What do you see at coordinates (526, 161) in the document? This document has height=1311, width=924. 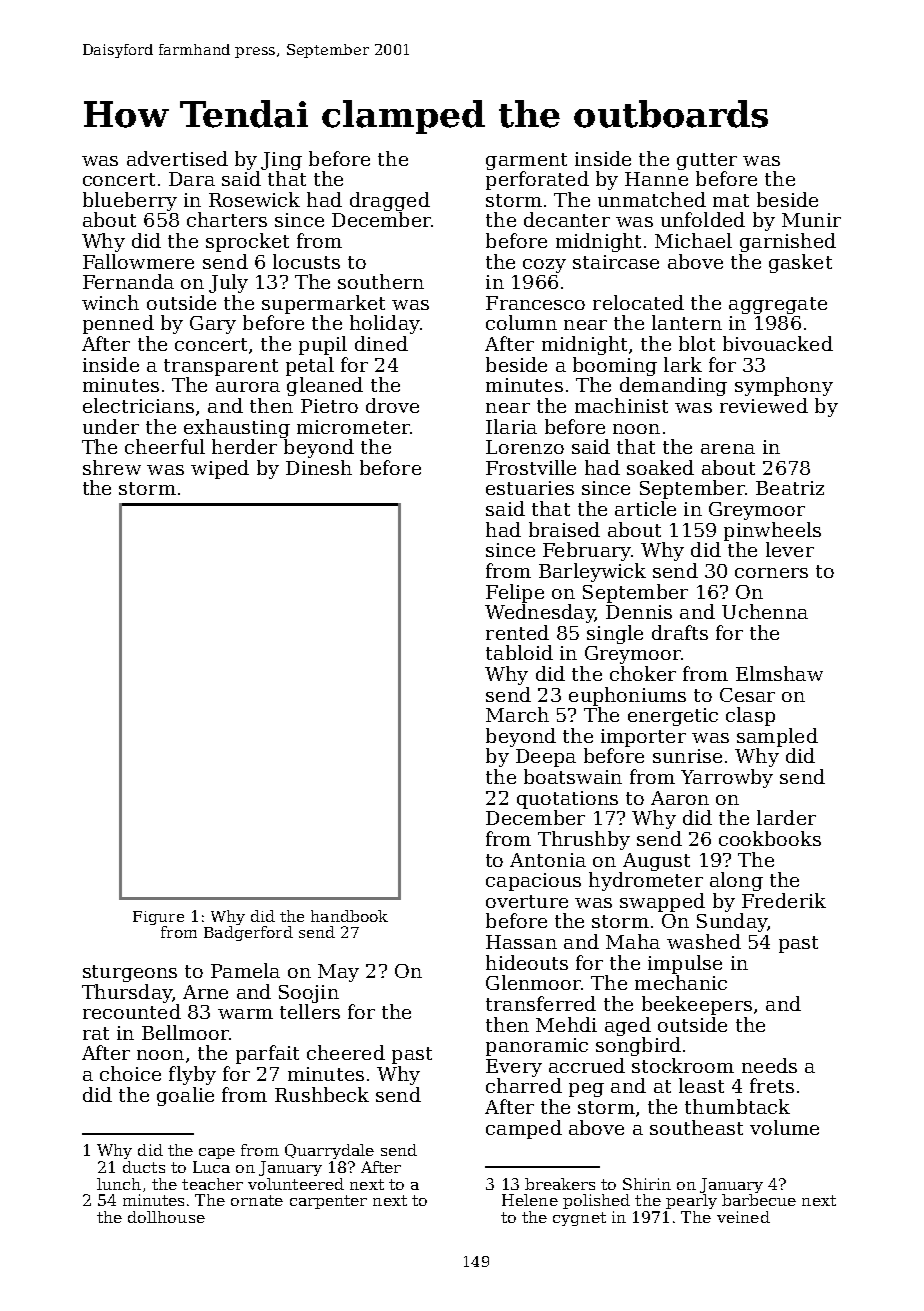 I see `garment` at bounding box center [526, 161].
